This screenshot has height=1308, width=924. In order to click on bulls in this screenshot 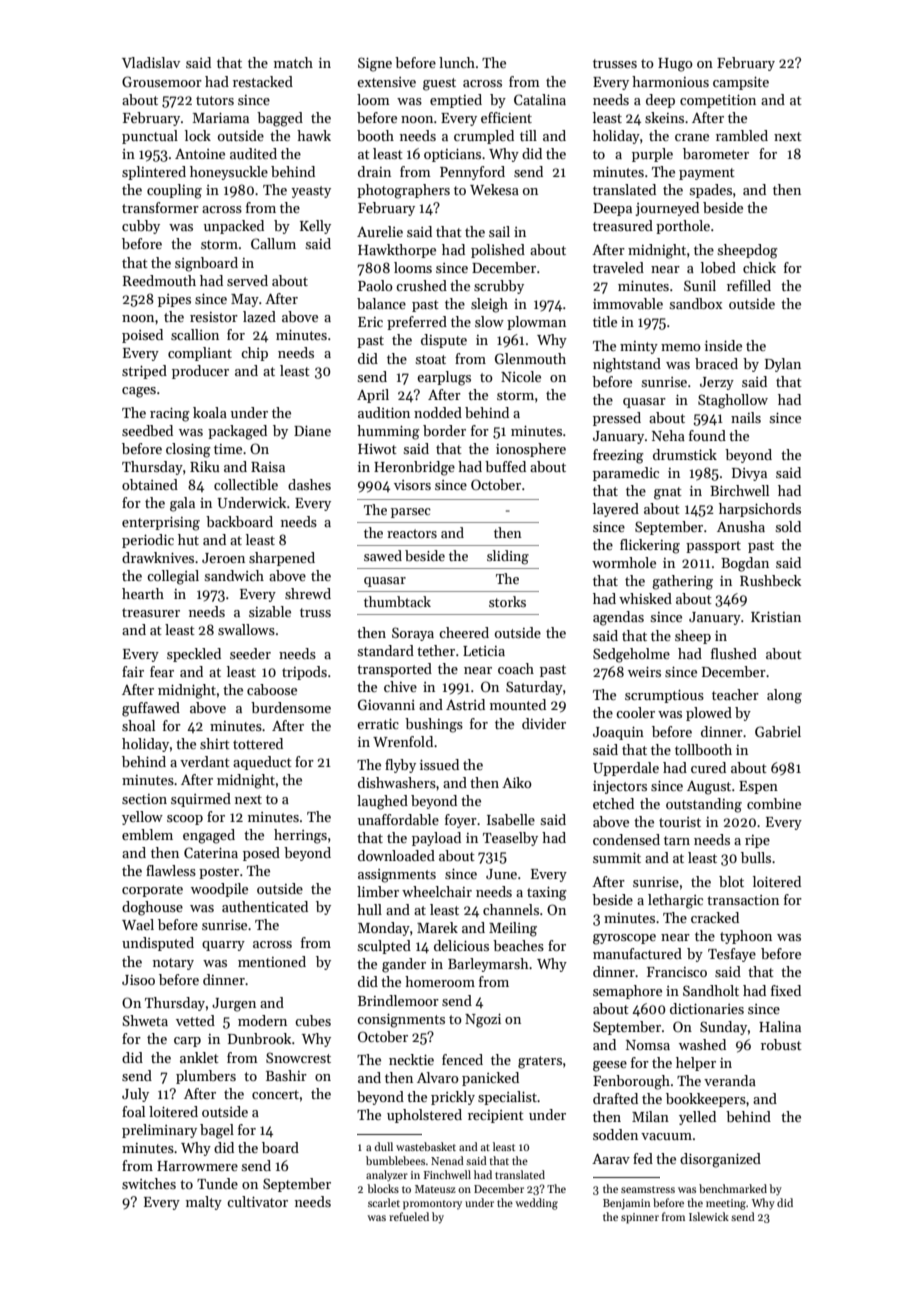, I will do `click(756, 857)`.
